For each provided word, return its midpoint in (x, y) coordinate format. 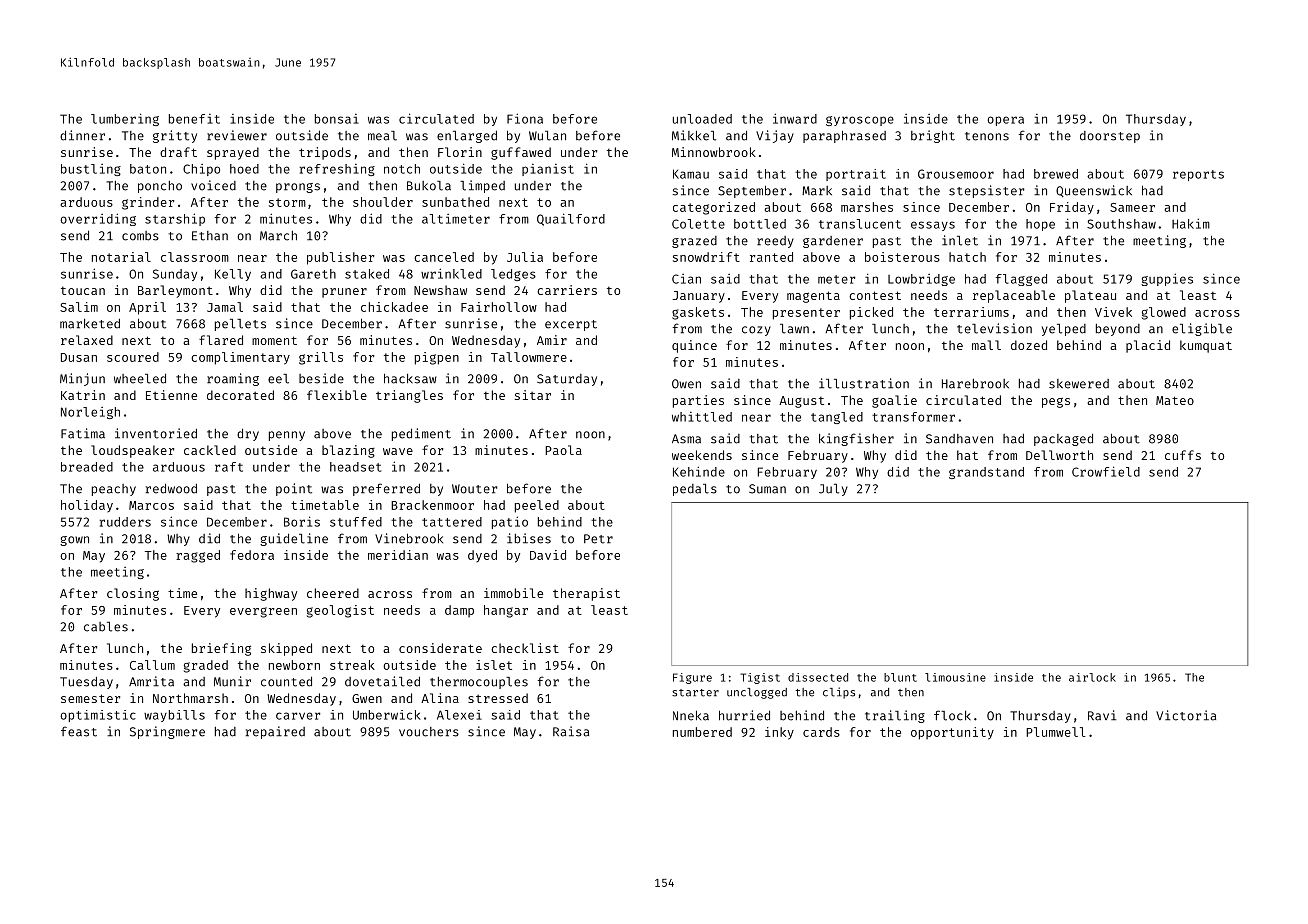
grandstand (986, 473)
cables (106, 627)
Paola (563, 450)
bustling (91, 170)
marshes (867, 207)
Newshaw (440, 290)
